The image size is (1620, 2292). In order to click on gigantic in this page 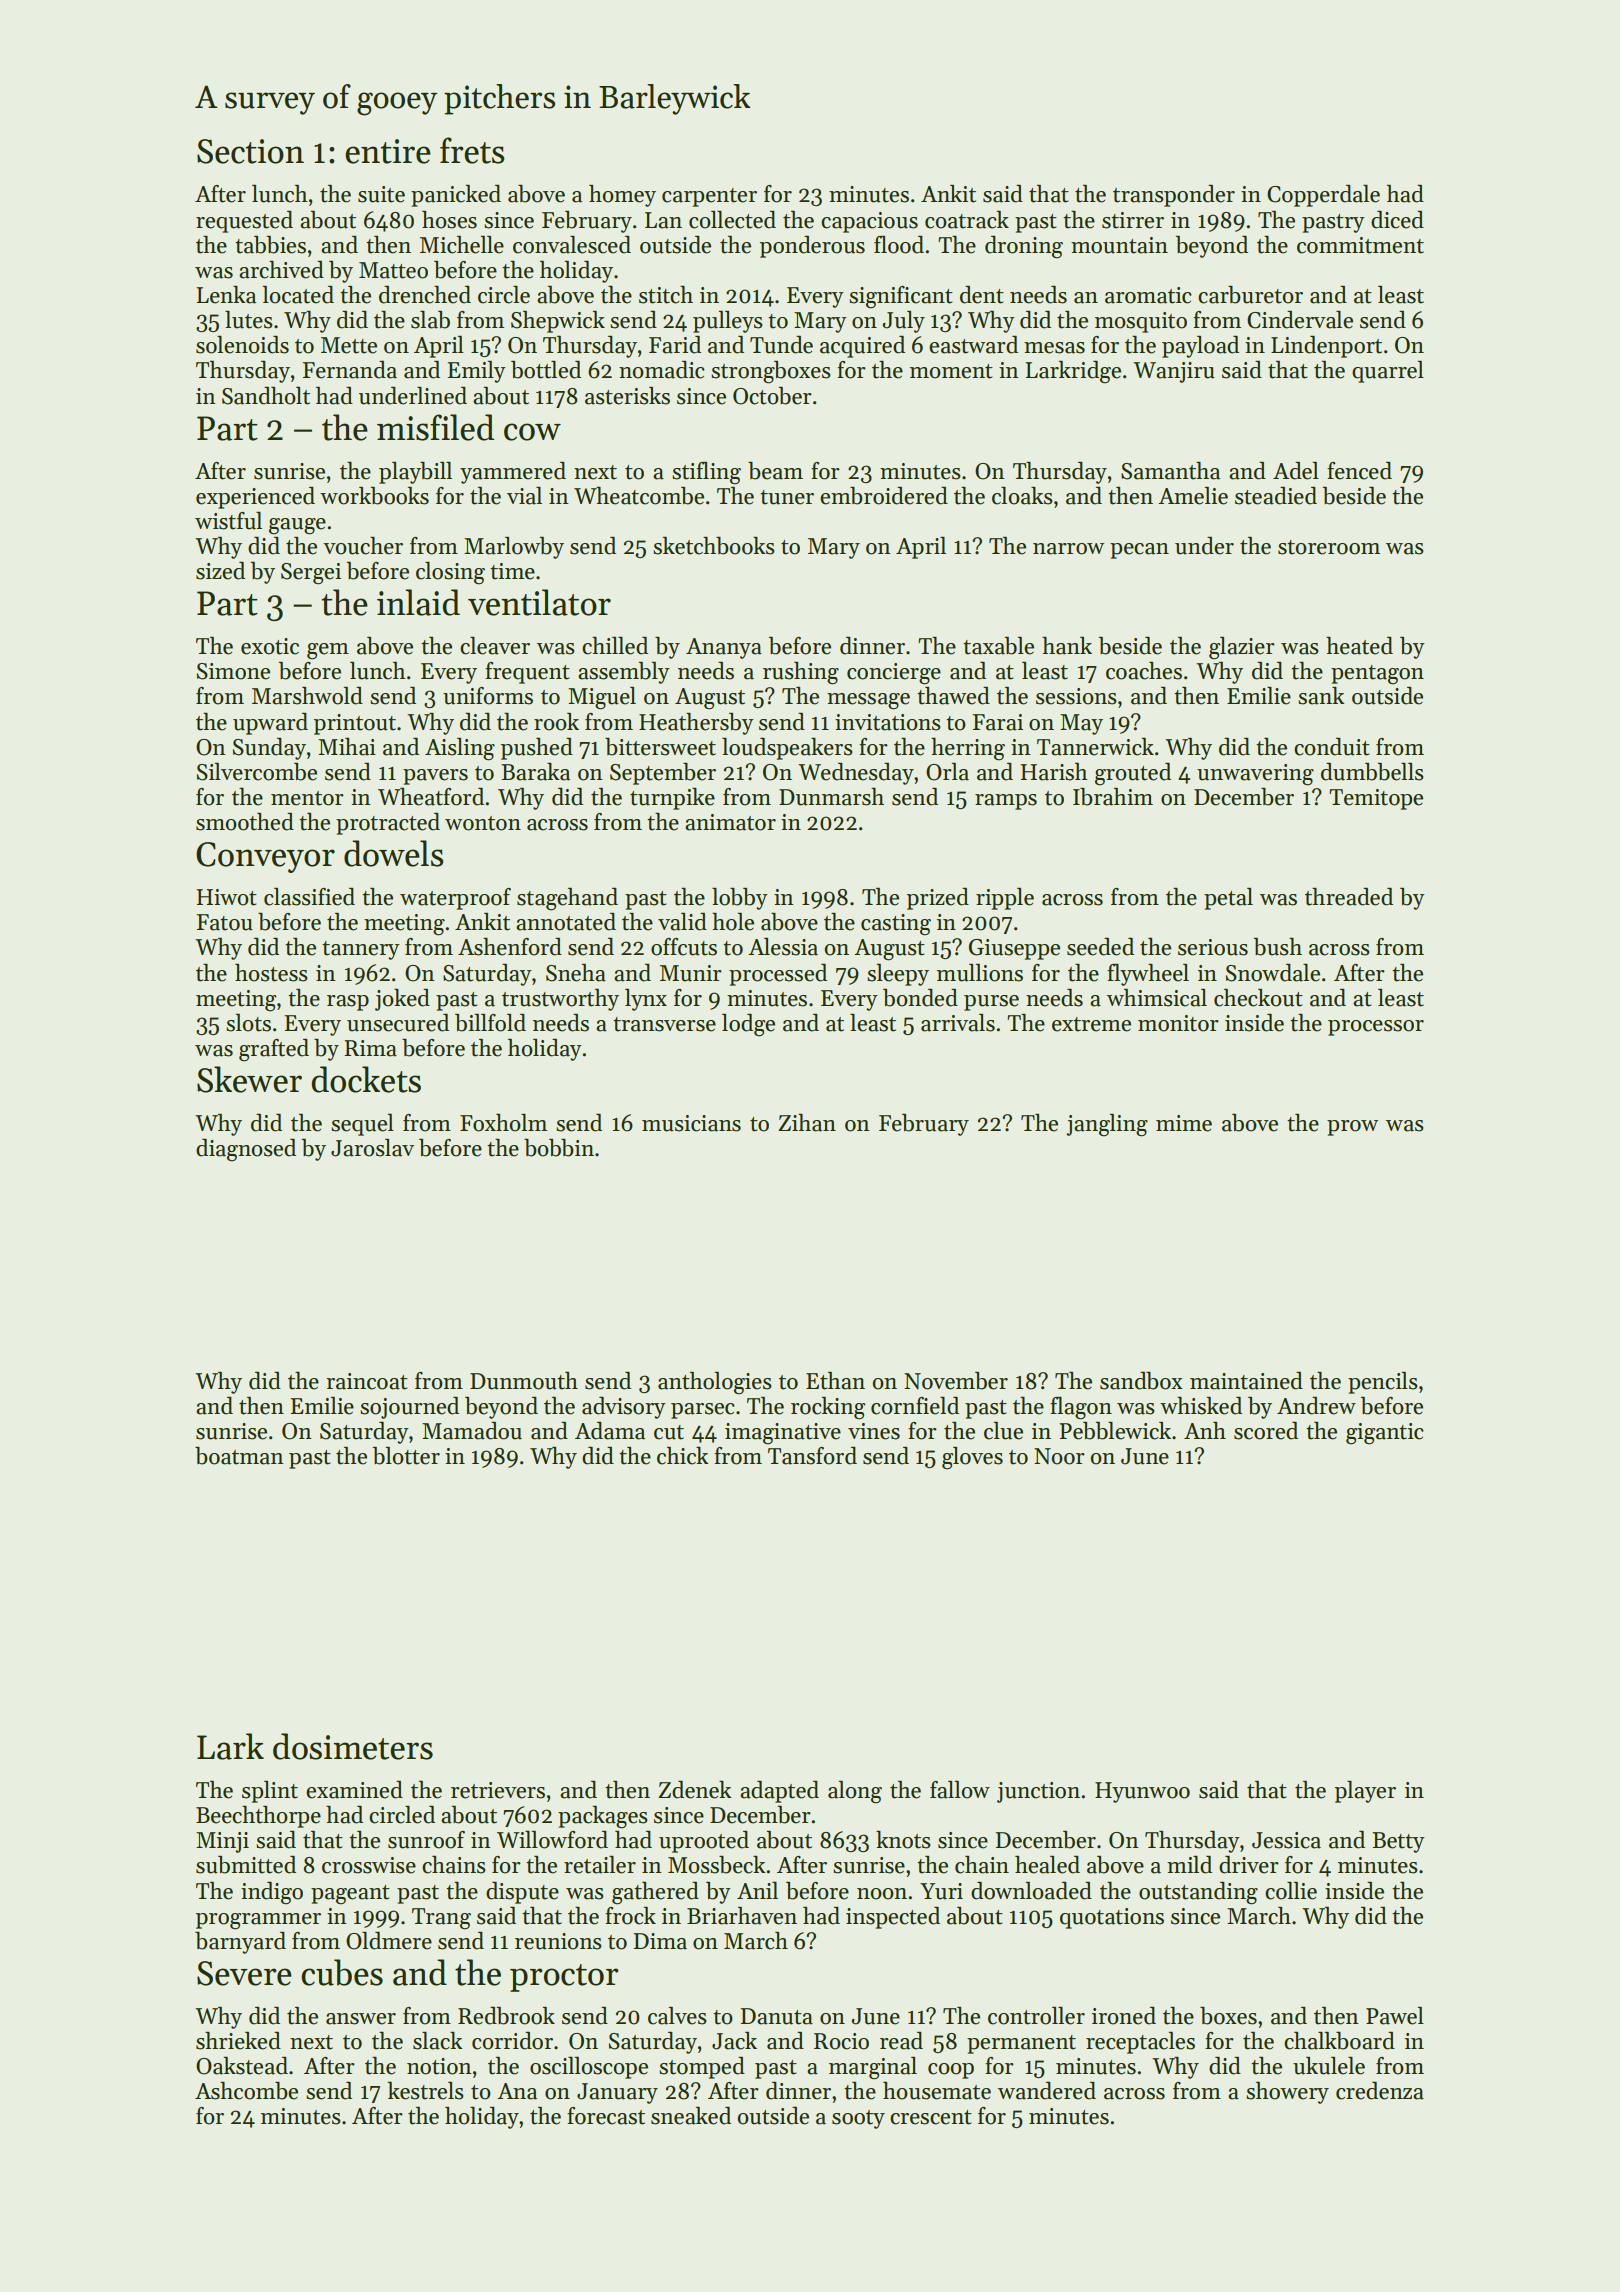, I will do `click(1385, 1434)`.
